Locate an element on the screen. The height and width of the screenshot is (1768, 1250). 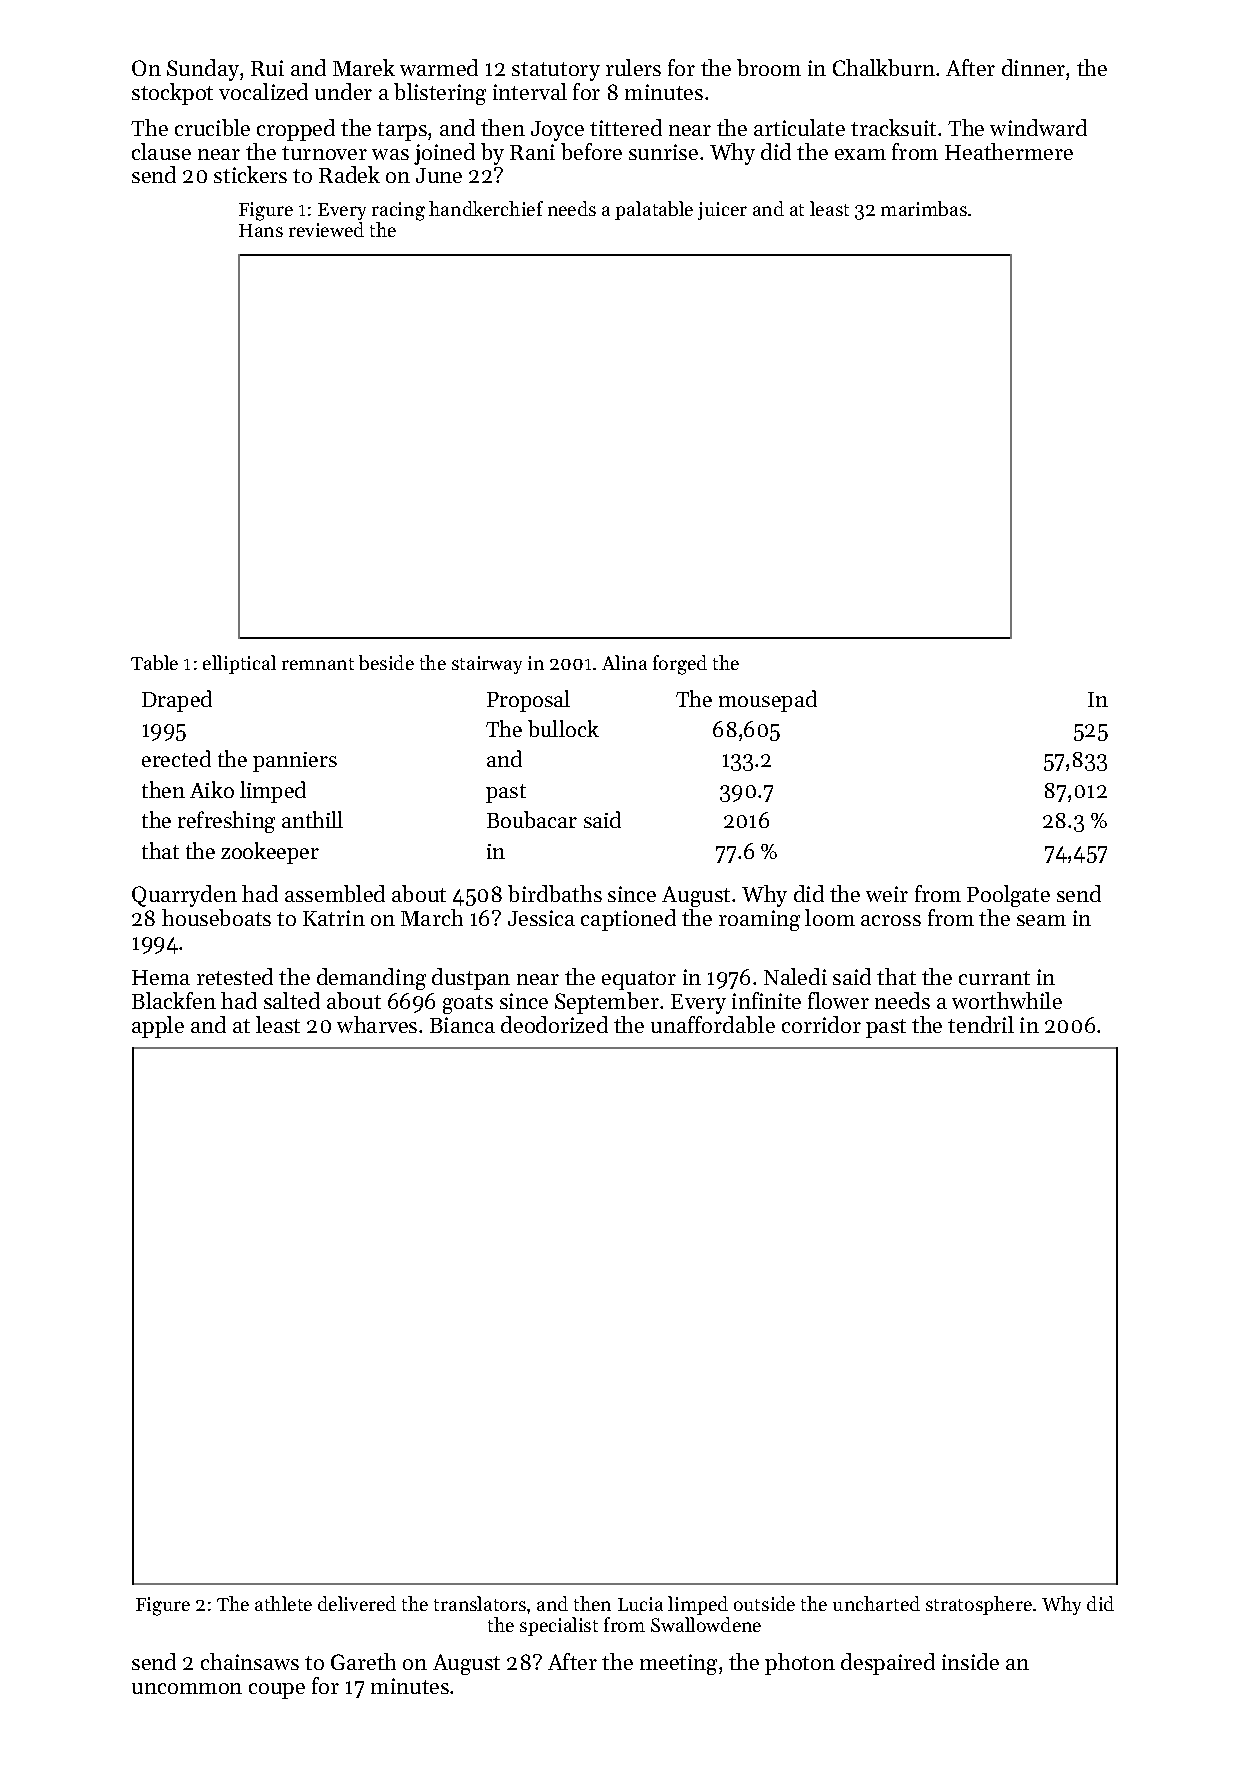
Gareth is located at coordinates (363, 1661).
